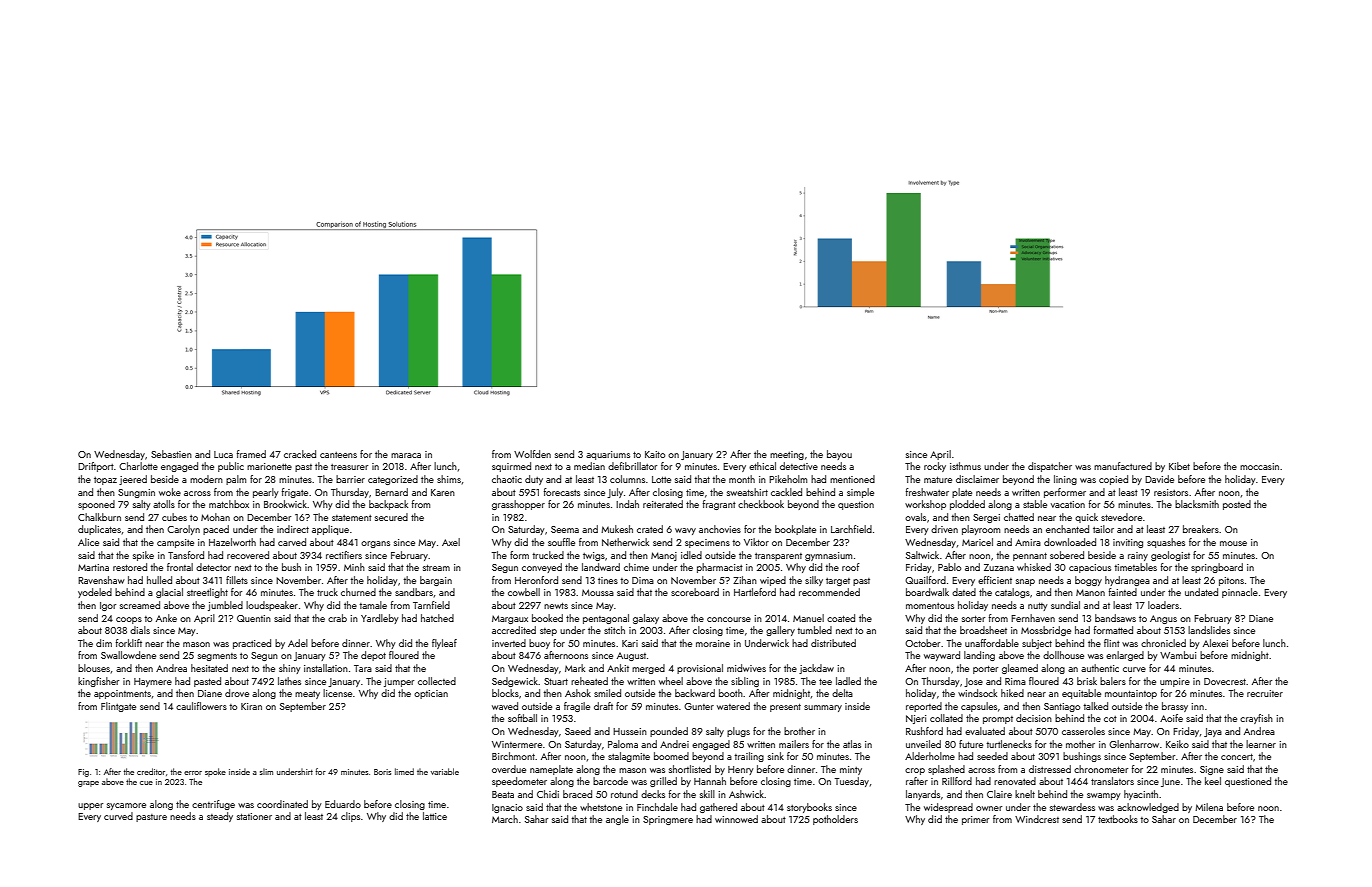 The width and height of the screenshot is (1372, 887). Describe the element at coordinates (431, 694) in the screenshot. I see `optician` at that location.
